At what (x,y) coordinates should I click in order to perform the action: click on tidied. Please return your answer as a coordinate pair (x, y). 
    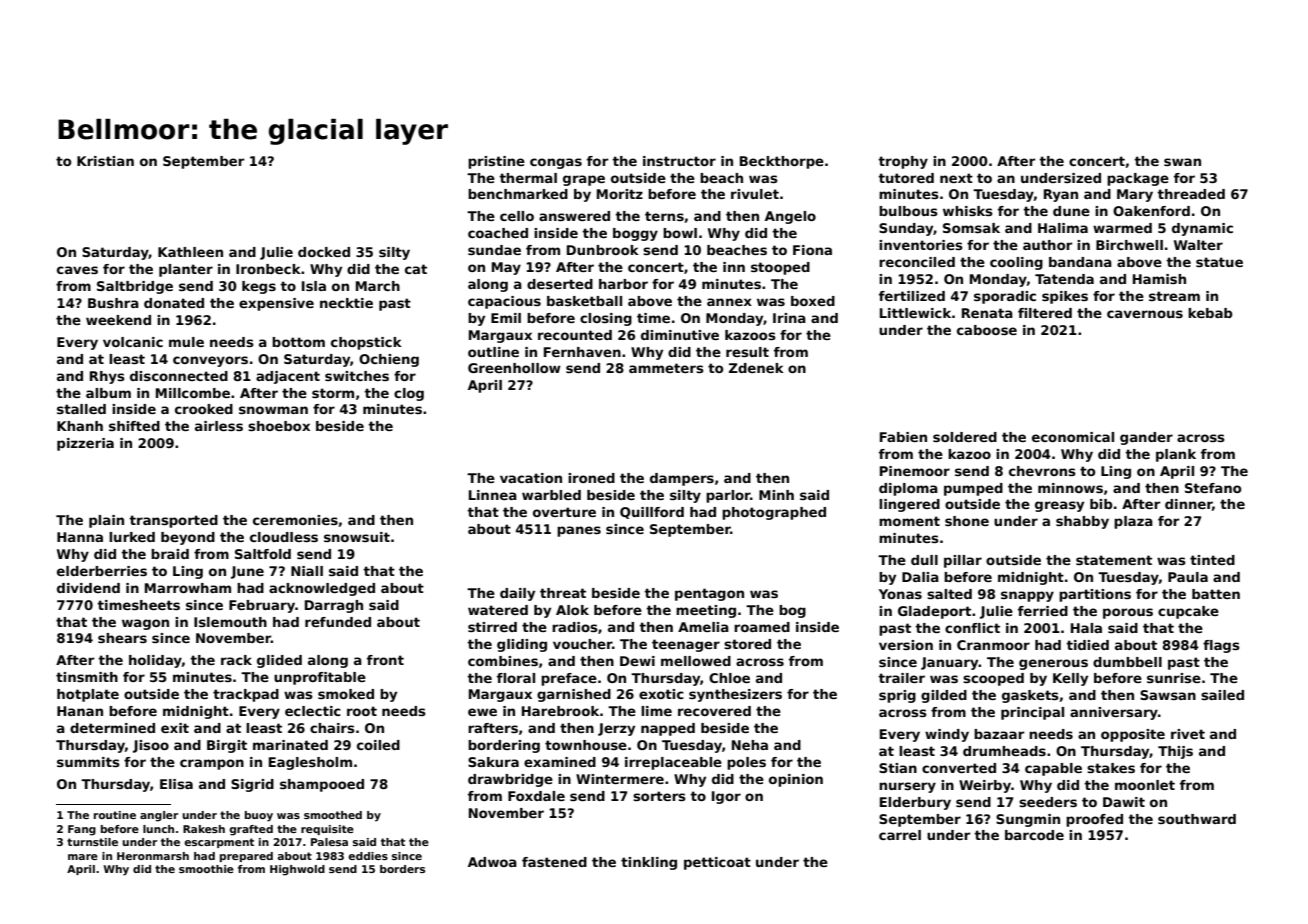
    Looking at the image, I should click on (1087, 645).
